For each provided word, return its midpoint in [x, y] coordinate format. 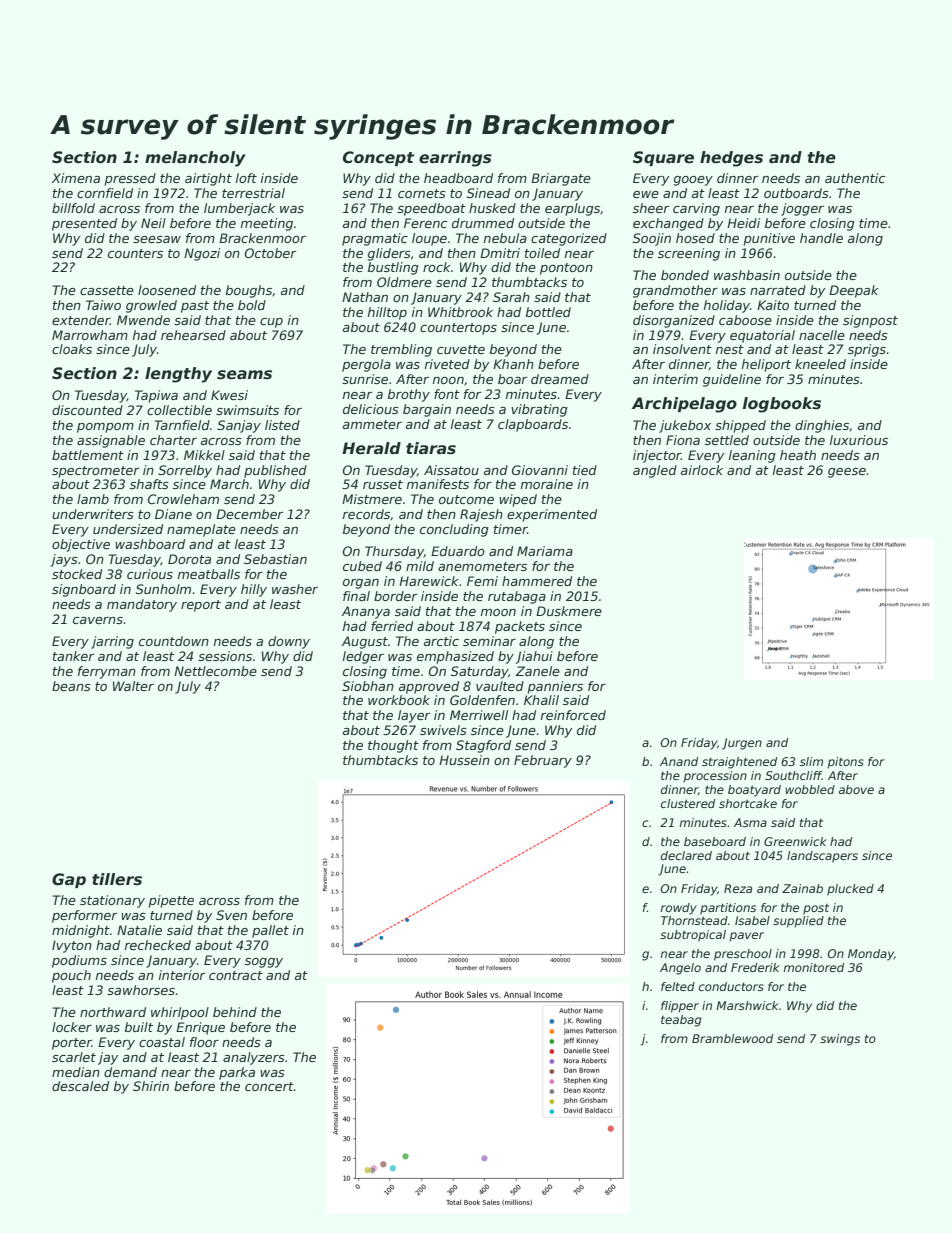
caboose [745, 320]
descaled [80, 1086]
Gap [69, 880]
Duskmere [569, 611]
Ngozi [202, 254]
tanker [73, 656]
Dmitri [500, 253]
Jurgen [742, 744]
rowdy [679, 909]
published [275, 471]
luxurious [859, 440]
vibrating [539, 410]
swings [840, 1040]
